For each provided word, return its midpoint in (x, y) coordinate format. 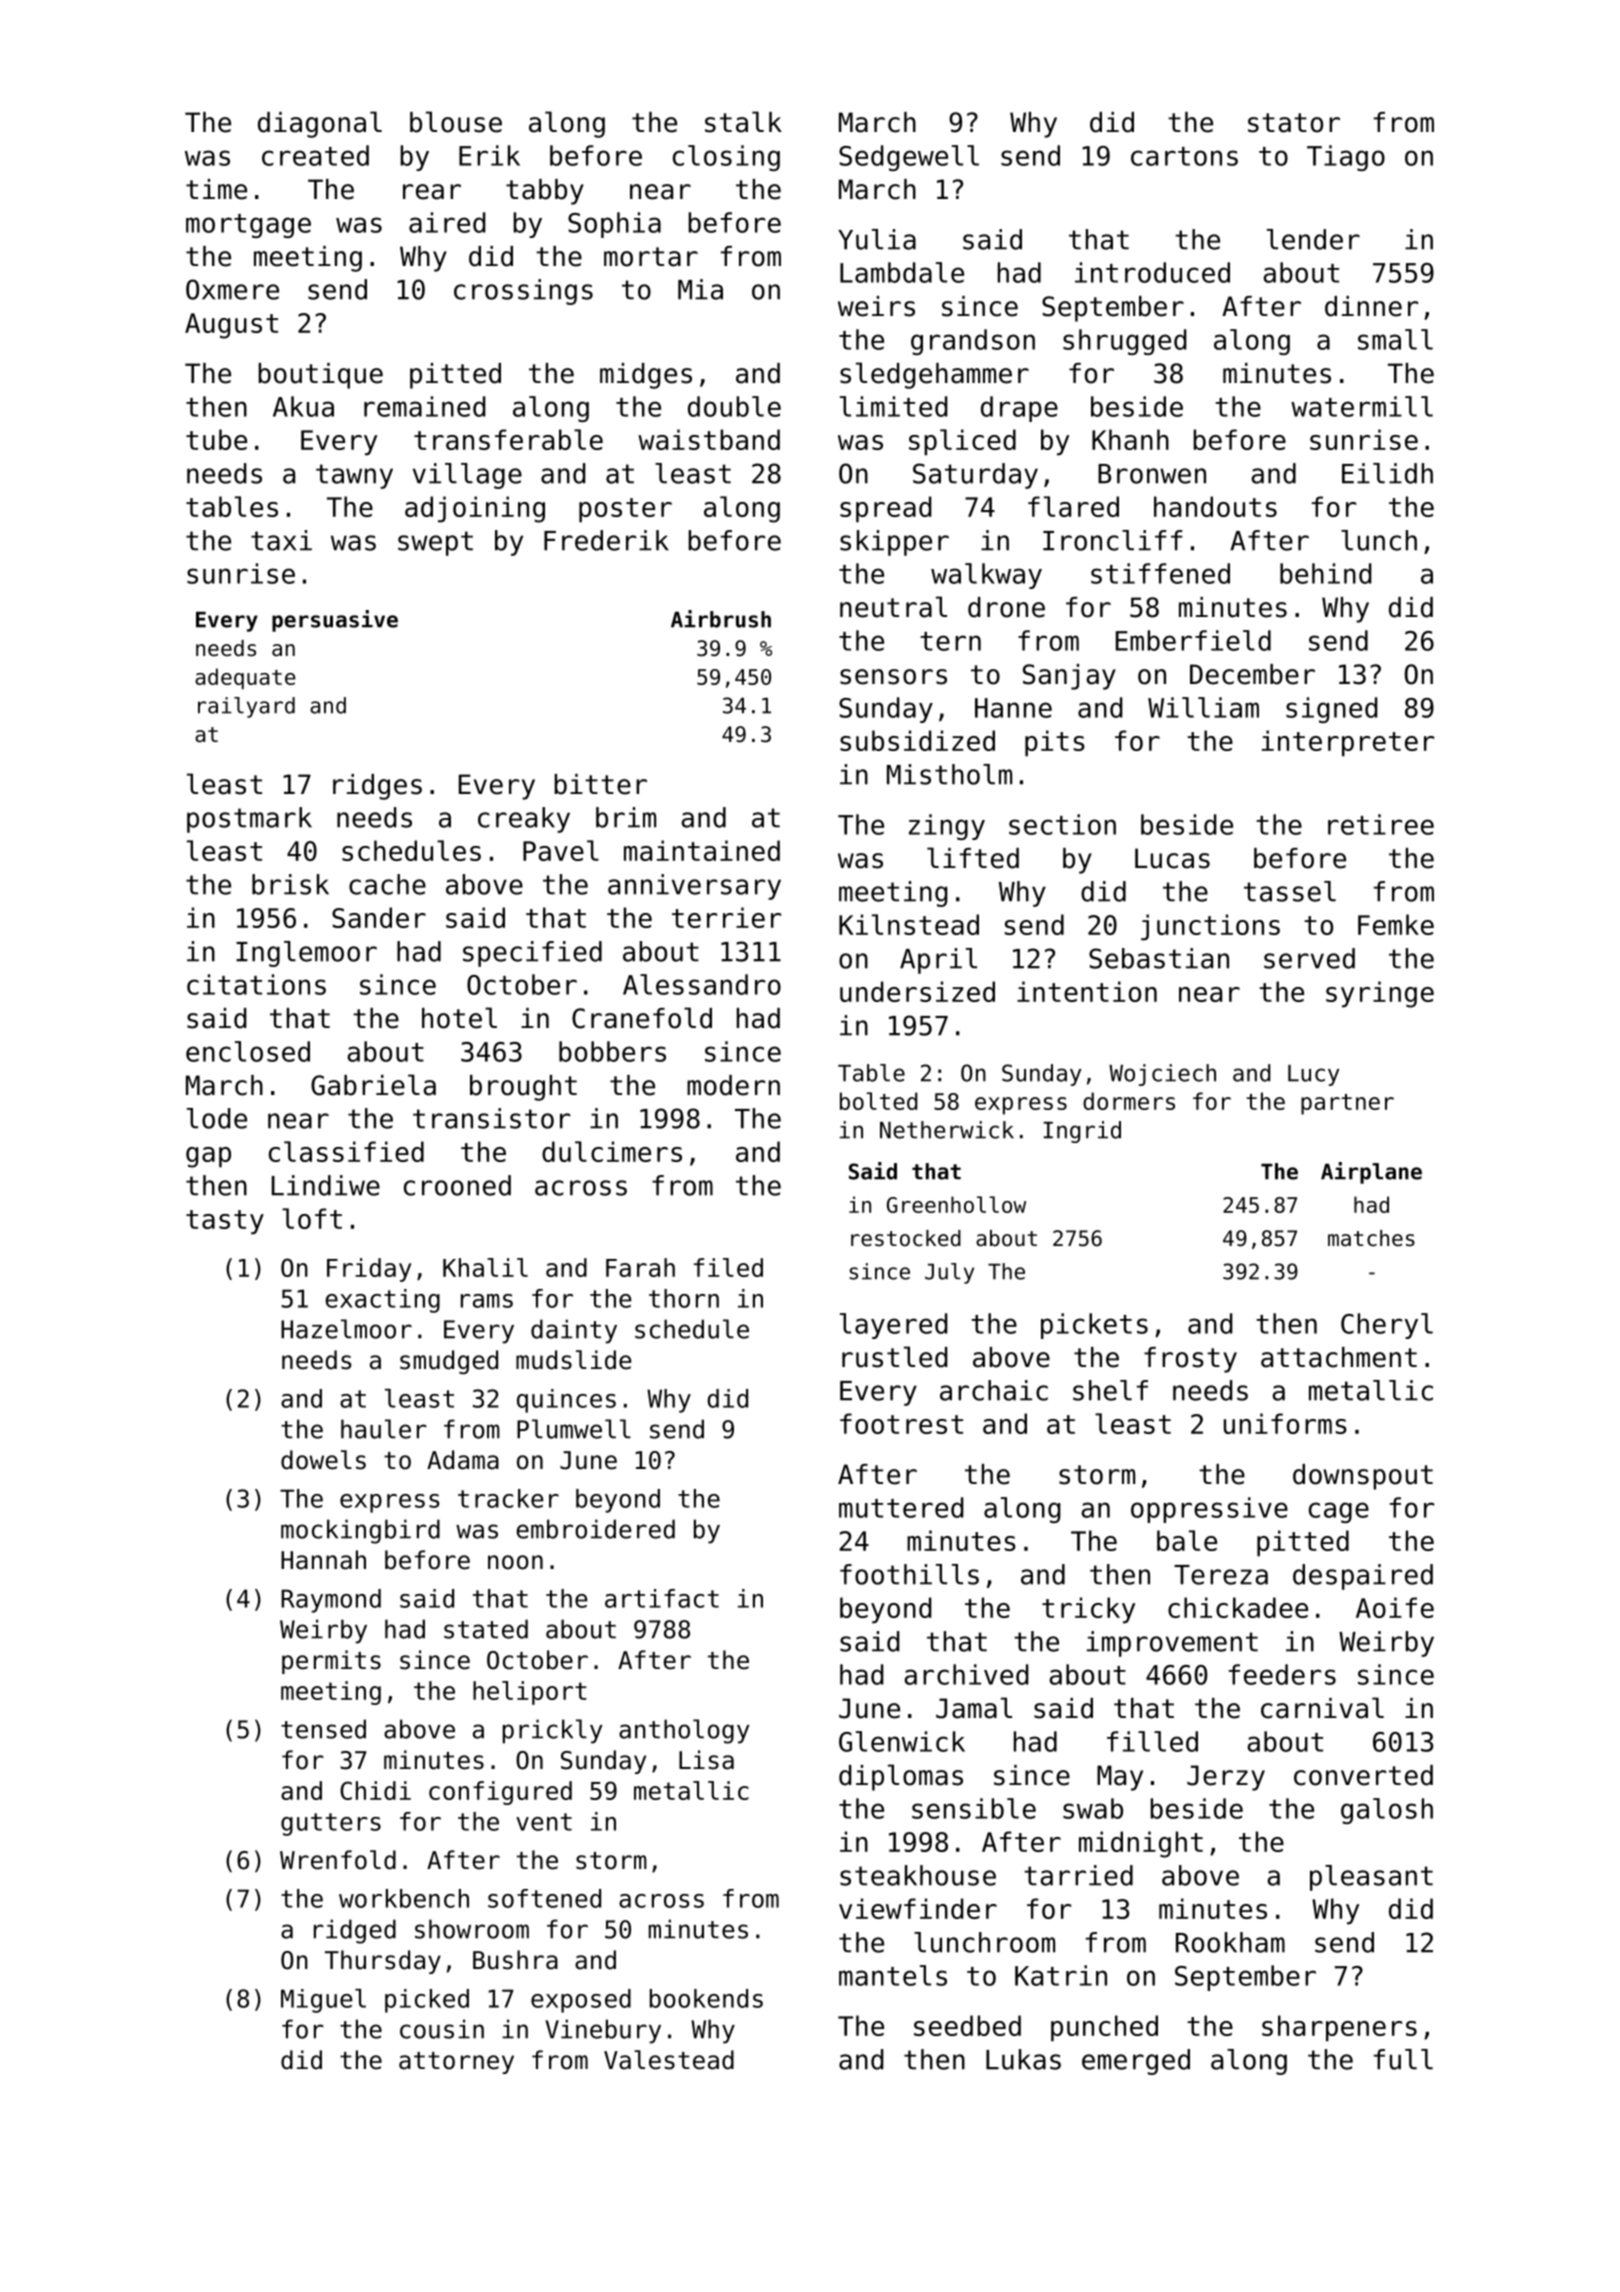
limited (894, 406)
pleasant (1371, 1878)
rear (432, 192)
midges (646, 376)
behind (1326, 573)
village (467, 476)
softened (544, 1898)
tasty (225, 1222)
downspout (1363, 1477)
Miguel (323, 2001)
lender (1313, 239)
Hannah (323, 1560)
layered (894, 1326)
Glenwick (902, 1741)
